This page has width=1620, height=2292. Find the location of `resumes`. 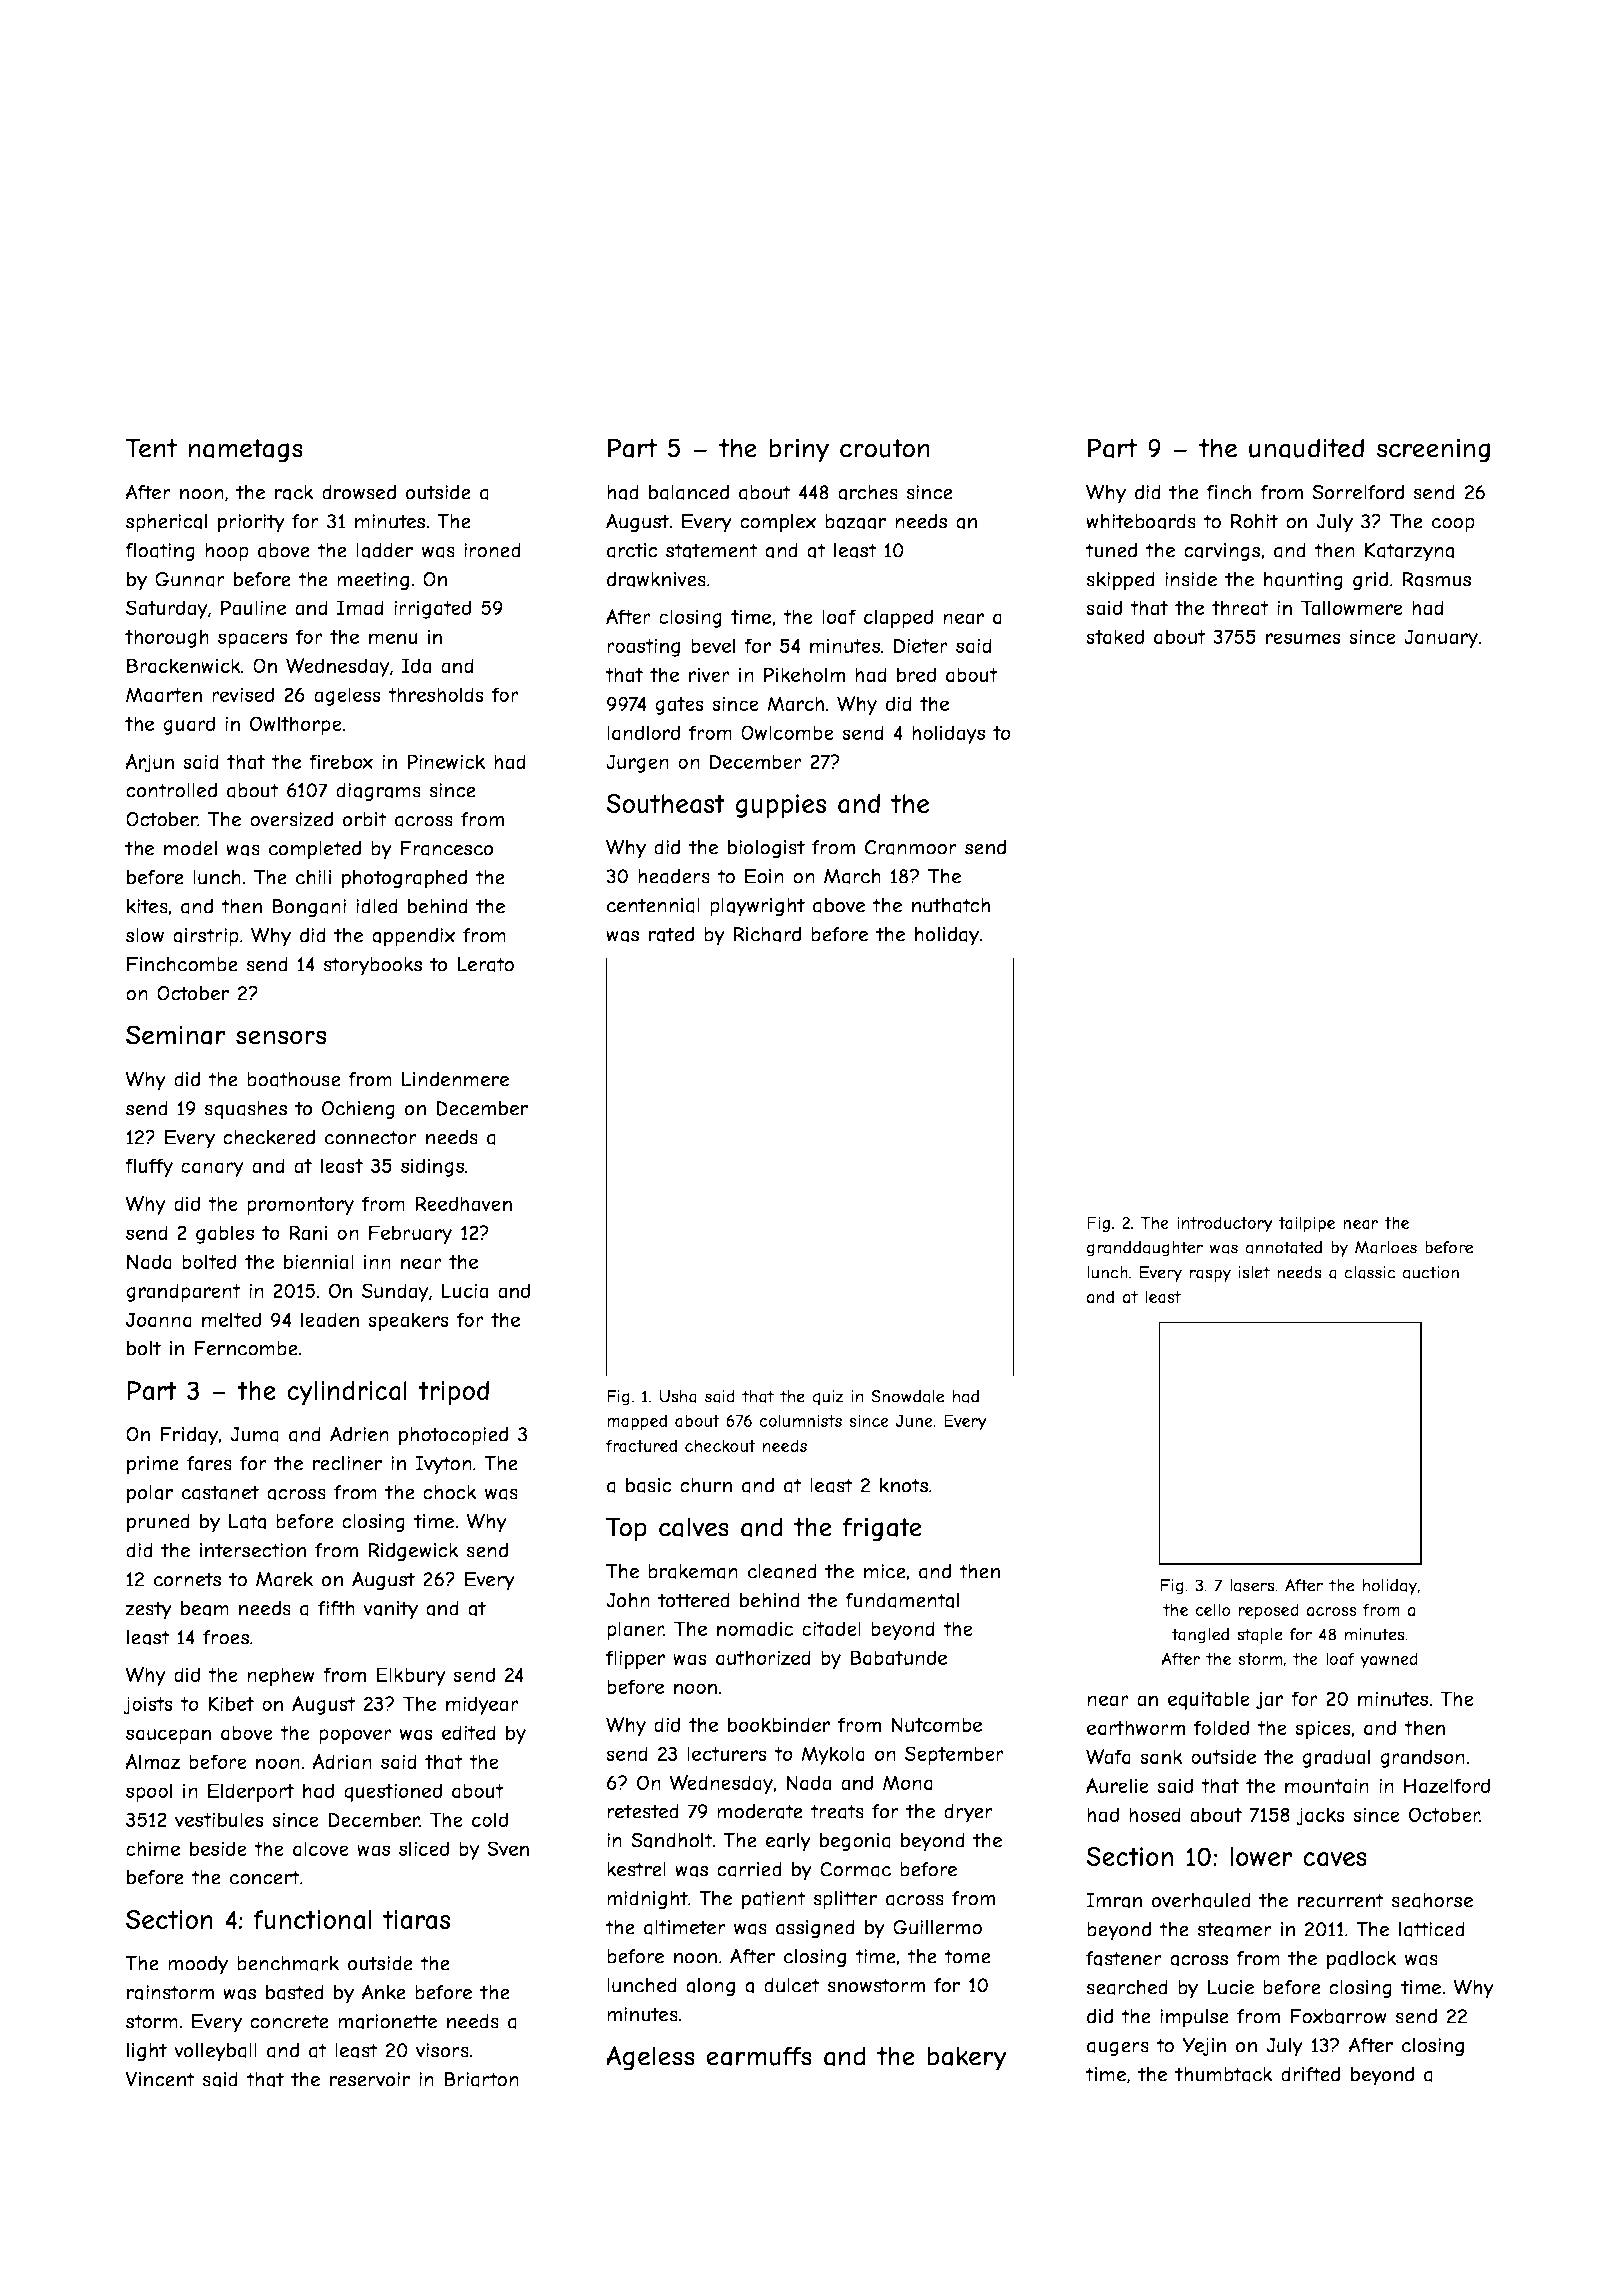

resumes is located at coordinates (1303, 638).
